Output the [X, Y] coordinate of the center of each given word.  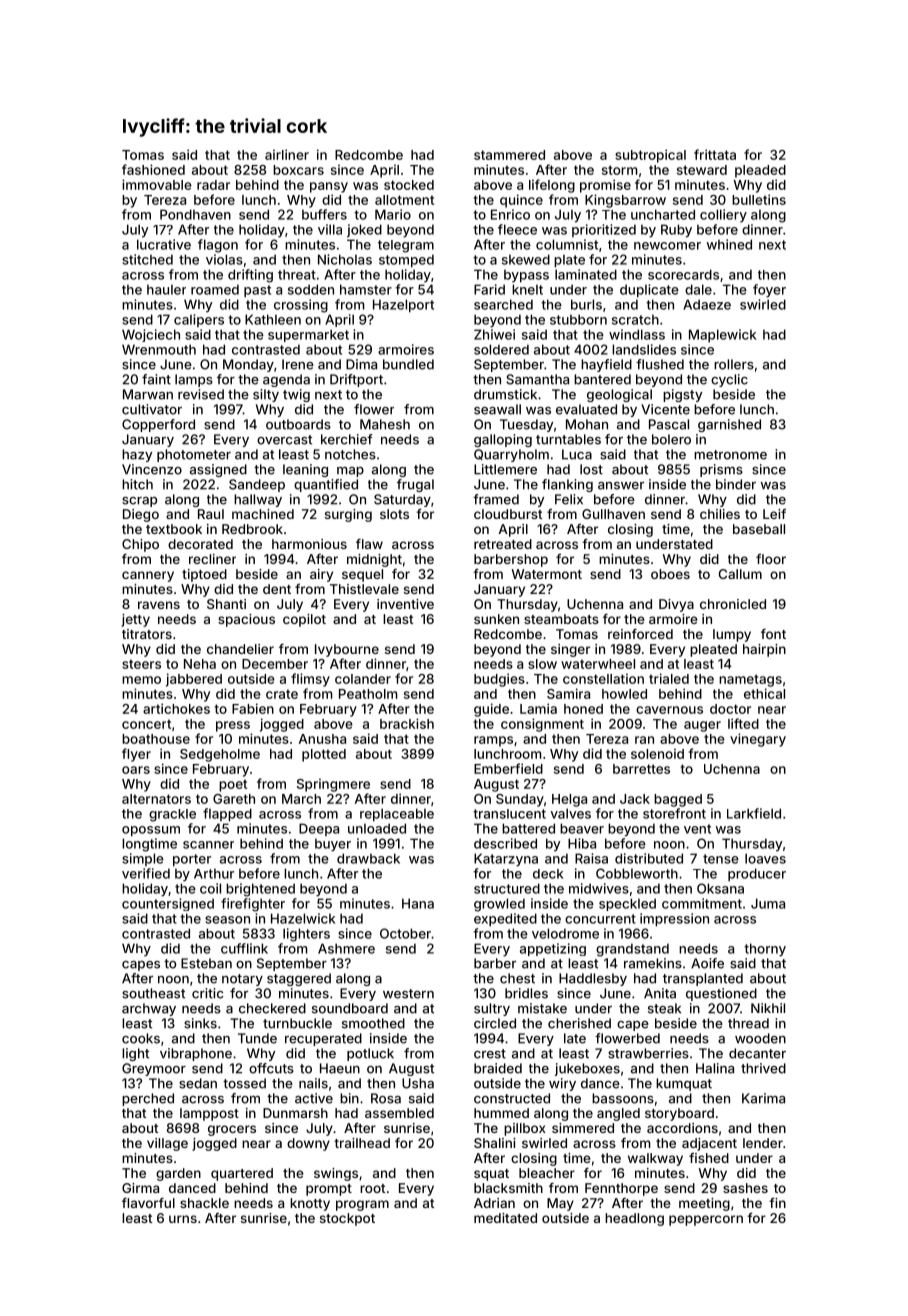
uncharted [663, 214]
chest [517, 978]
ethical [764, 693]
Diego [141, 515]
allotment [404, 200]
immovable [157, 184]
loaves [765, 858]
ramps [493, 741]
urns [183, 1219]
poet [233, 785]
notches [350, 454]
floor [771, 559]
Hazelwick [303, 918]
